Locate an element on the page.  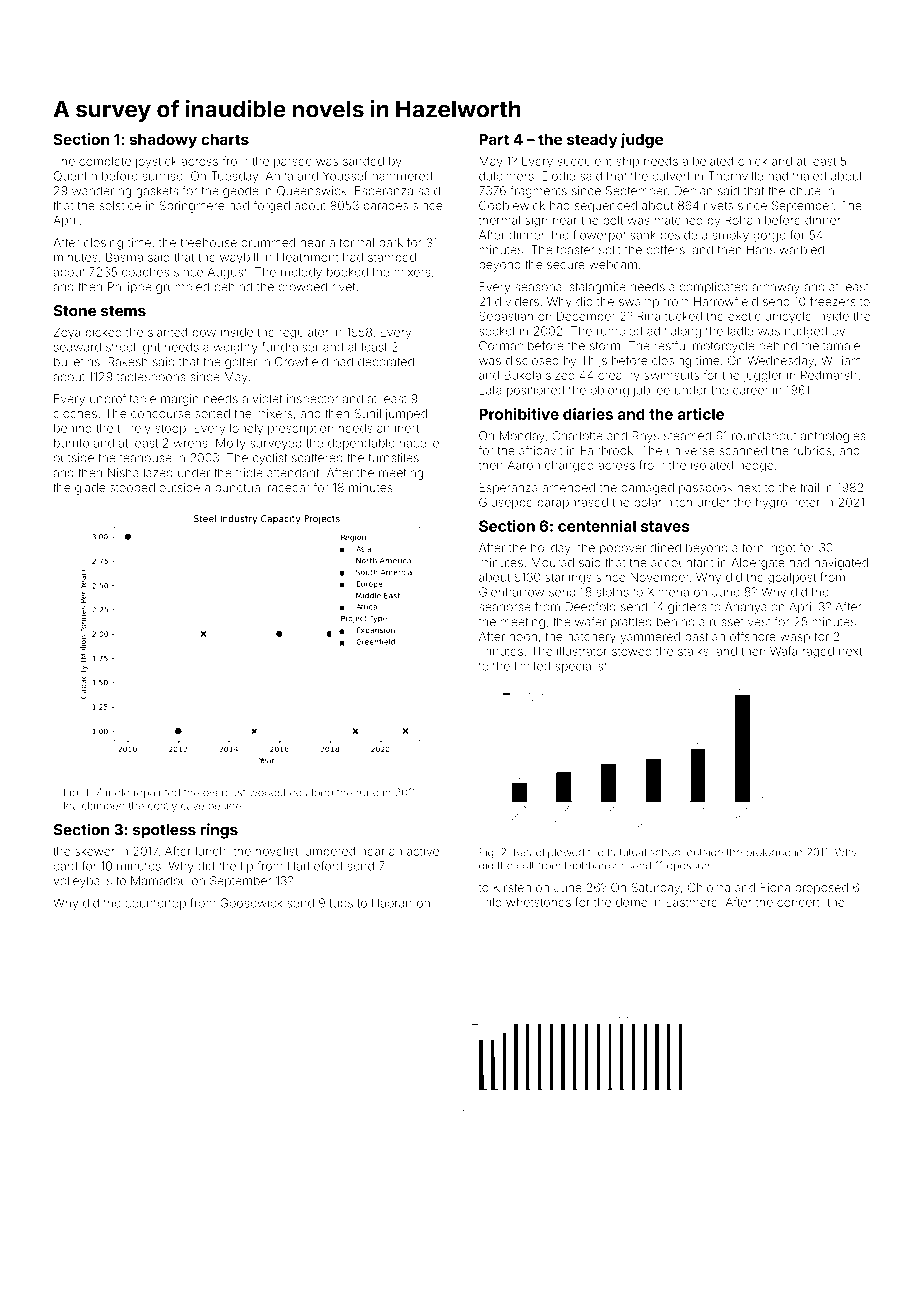
specialist is located at coordinates (581, 667).
